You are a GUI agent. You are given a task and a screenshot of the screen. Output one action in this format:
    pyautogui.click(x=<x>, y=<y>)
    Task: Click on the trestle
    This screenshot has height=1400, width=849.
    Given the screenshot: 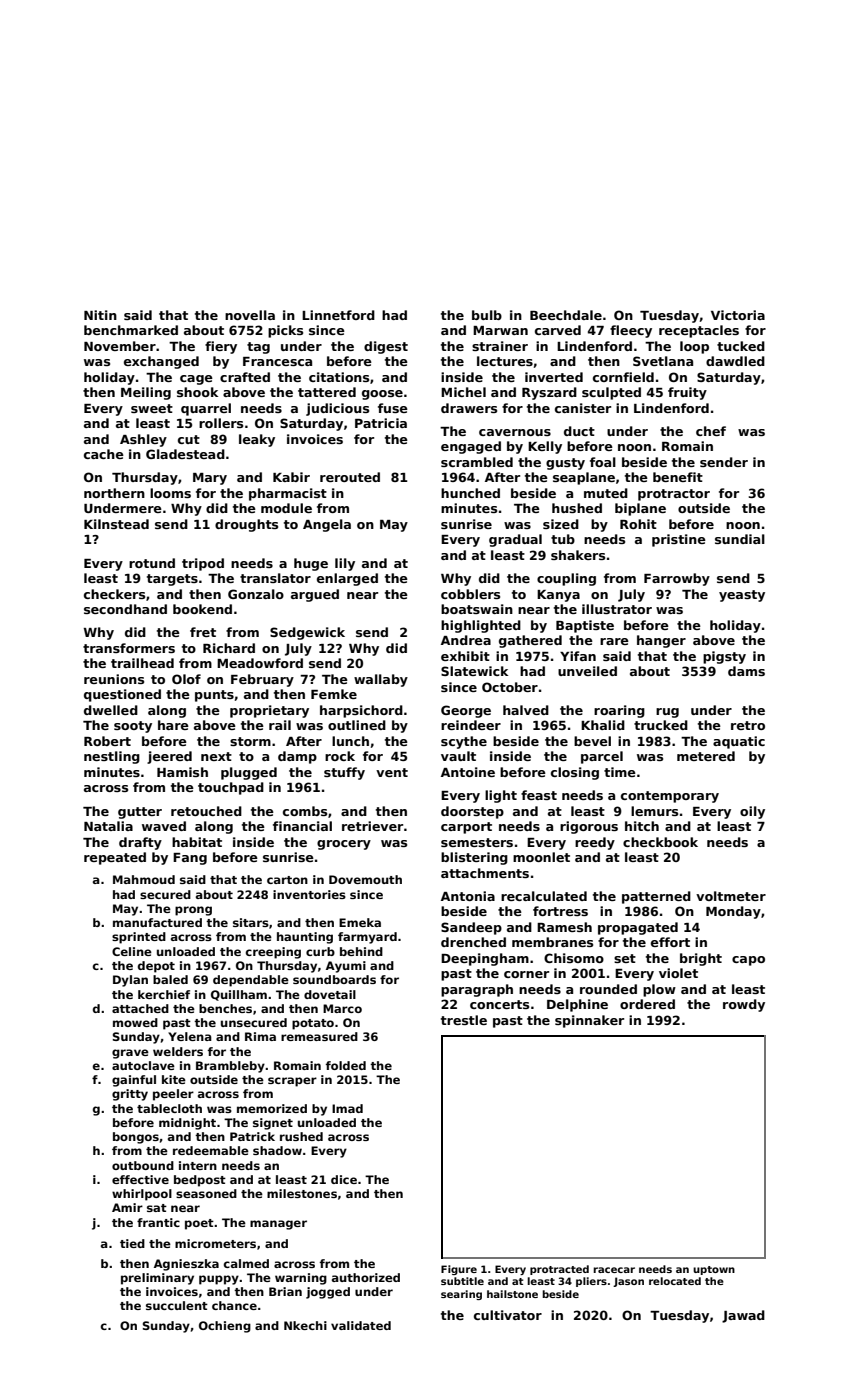 What is the action you would take?
    pyautogui.click(x=464, y=1020)
